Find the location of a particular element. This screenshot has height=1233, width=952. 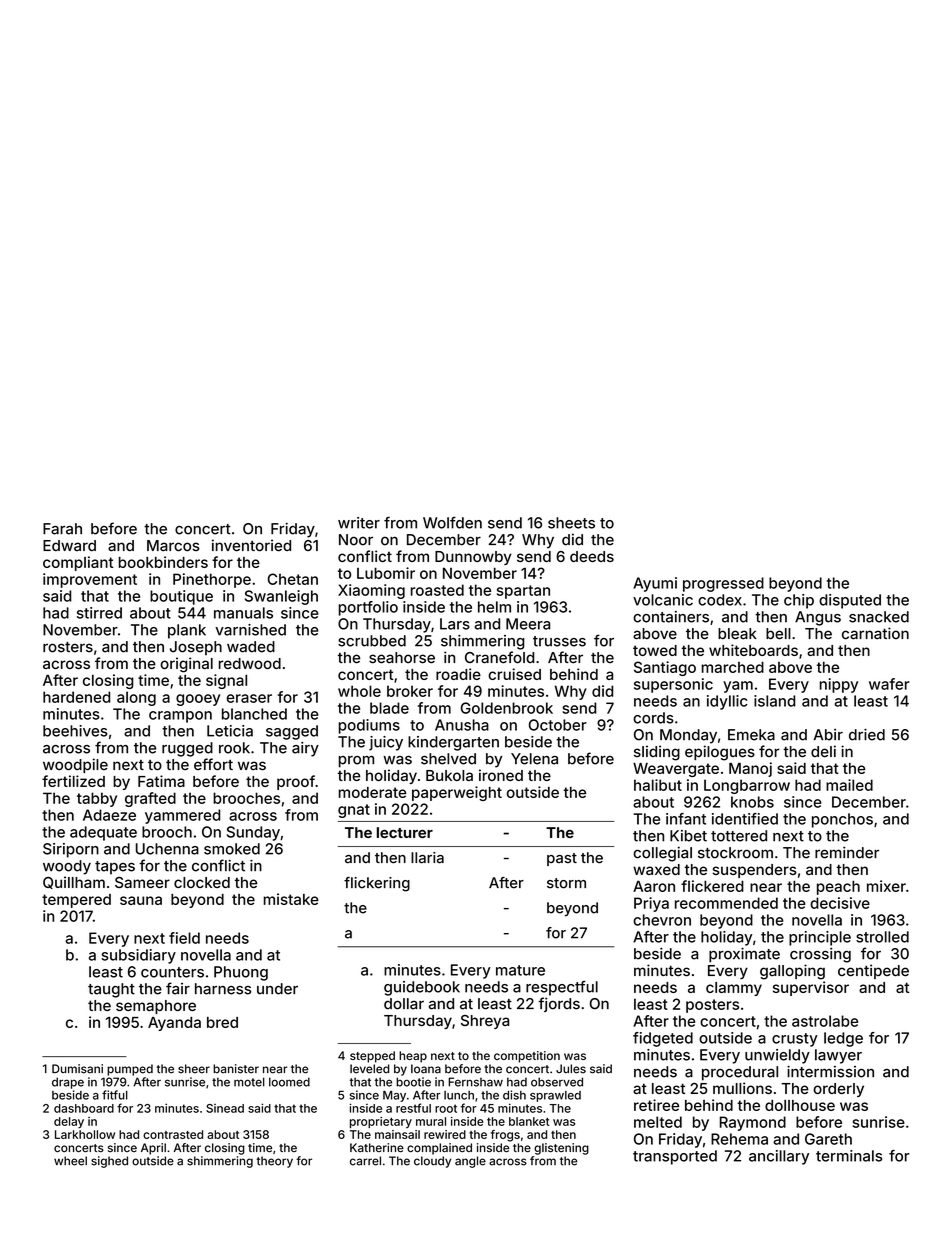

epilogues is located at coordinates (720, 753).
